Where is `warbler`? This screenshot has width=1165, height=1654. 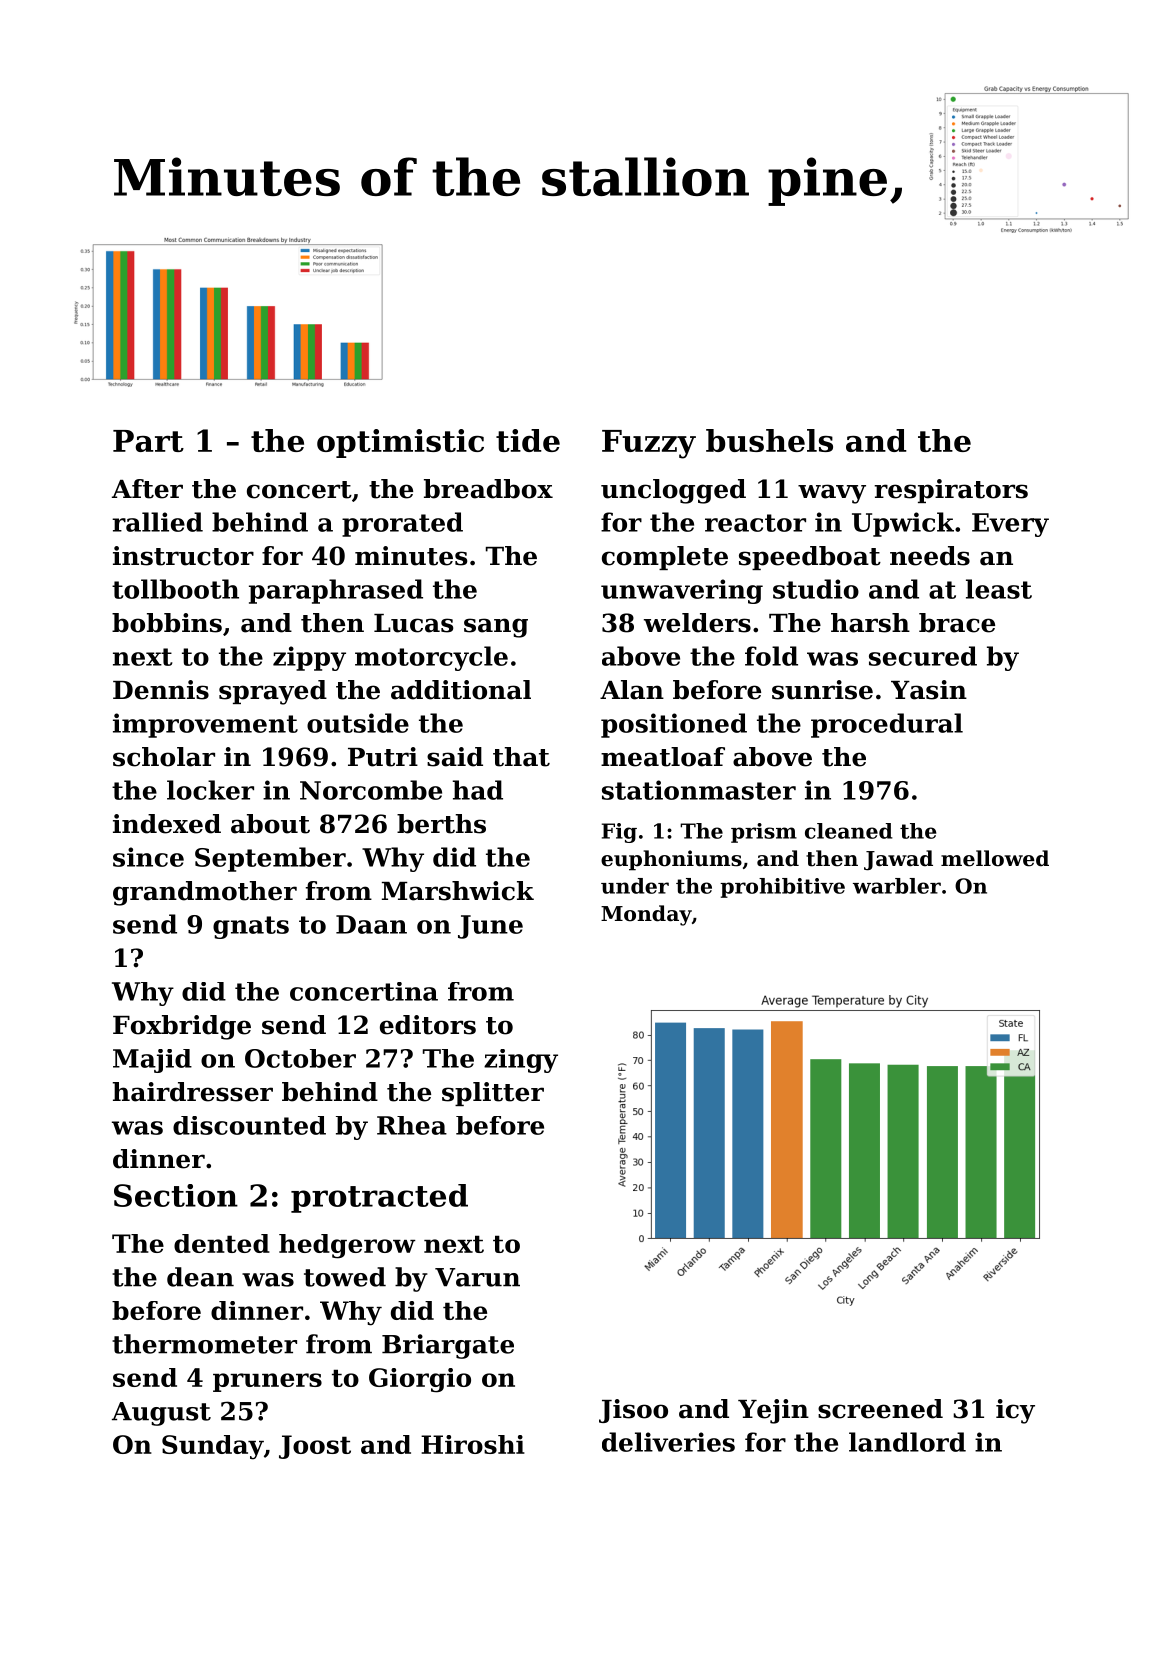
warbler is located at coordinates (897, 886).
